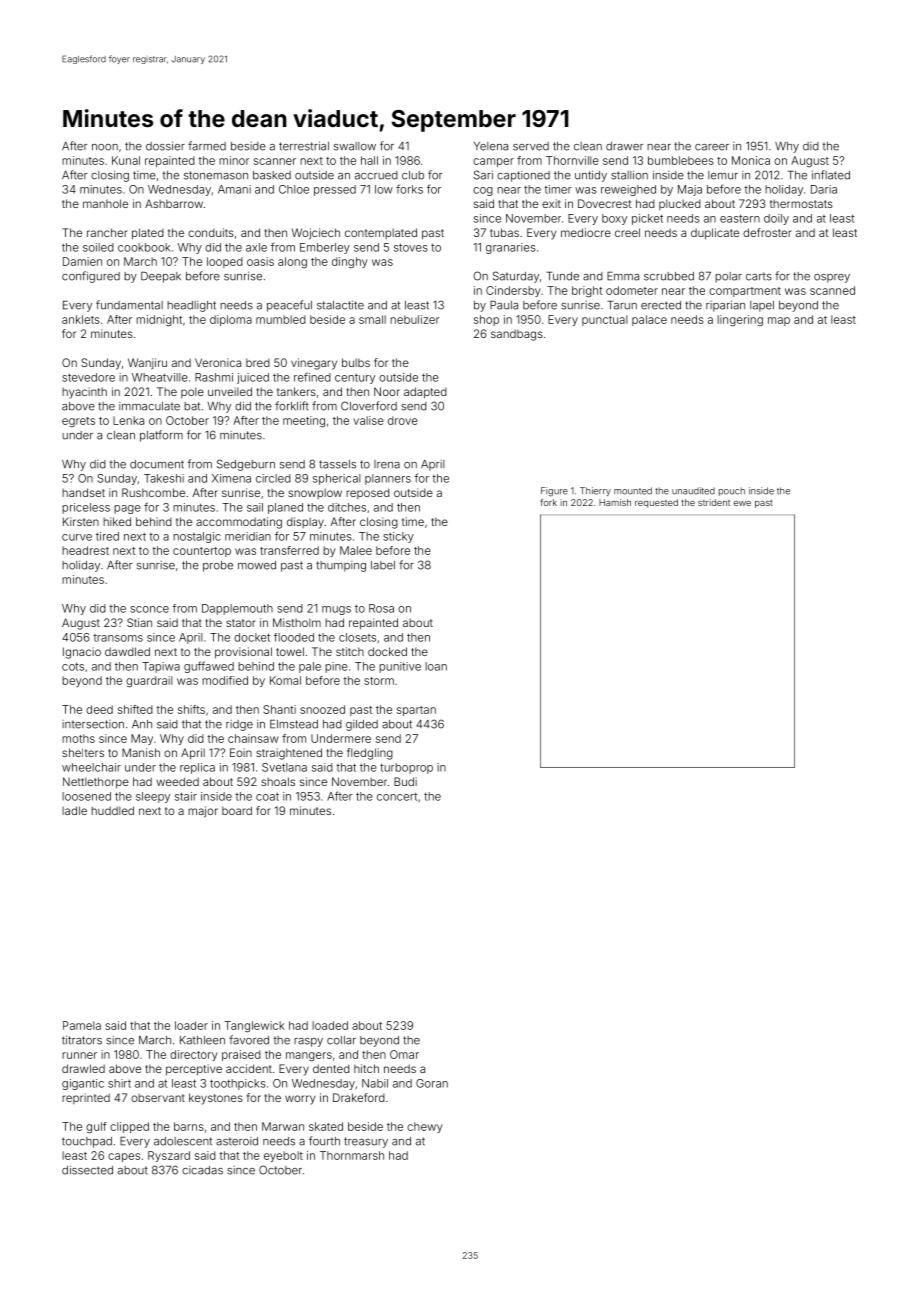 This document has width=924, height=1308. Describe the element at coordinates (732, 491) in the document. I see `pouch` at that location.
